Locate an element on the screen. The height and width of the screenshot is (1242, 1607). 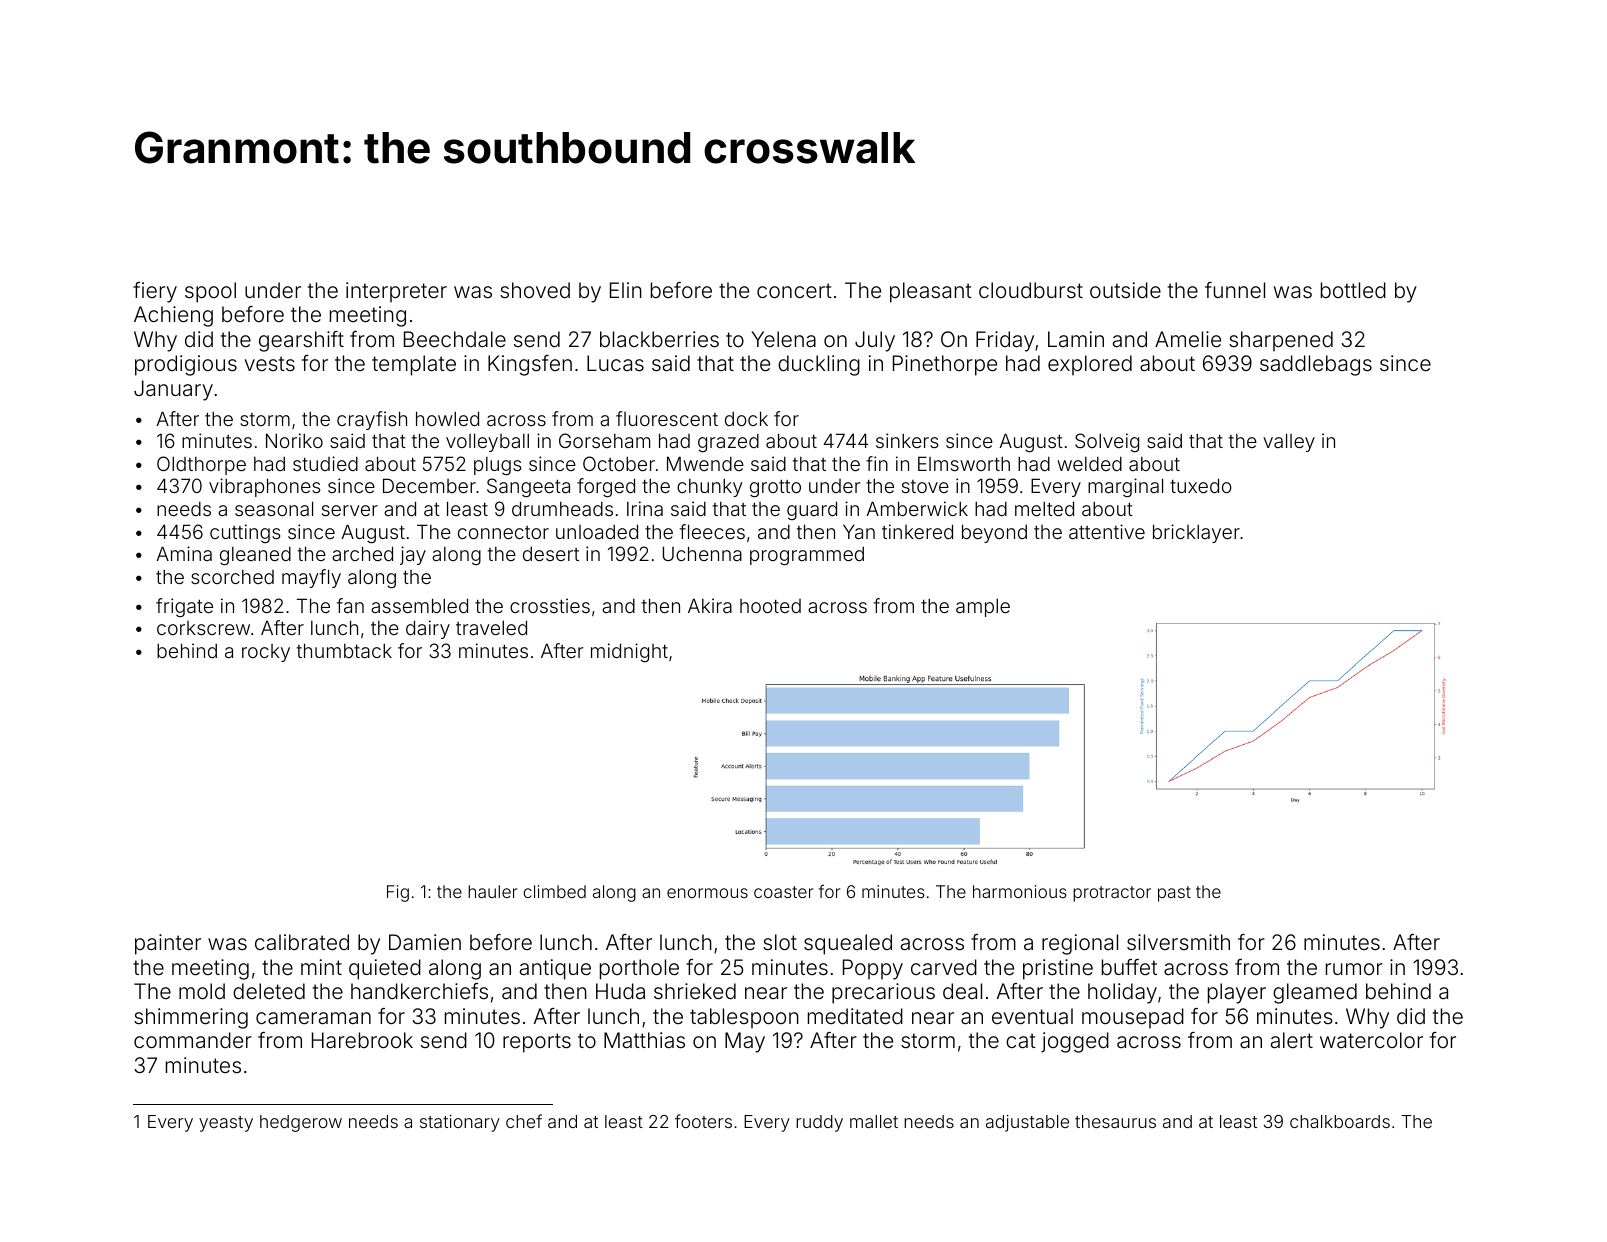
concert is located at coordinates (794, 290).
